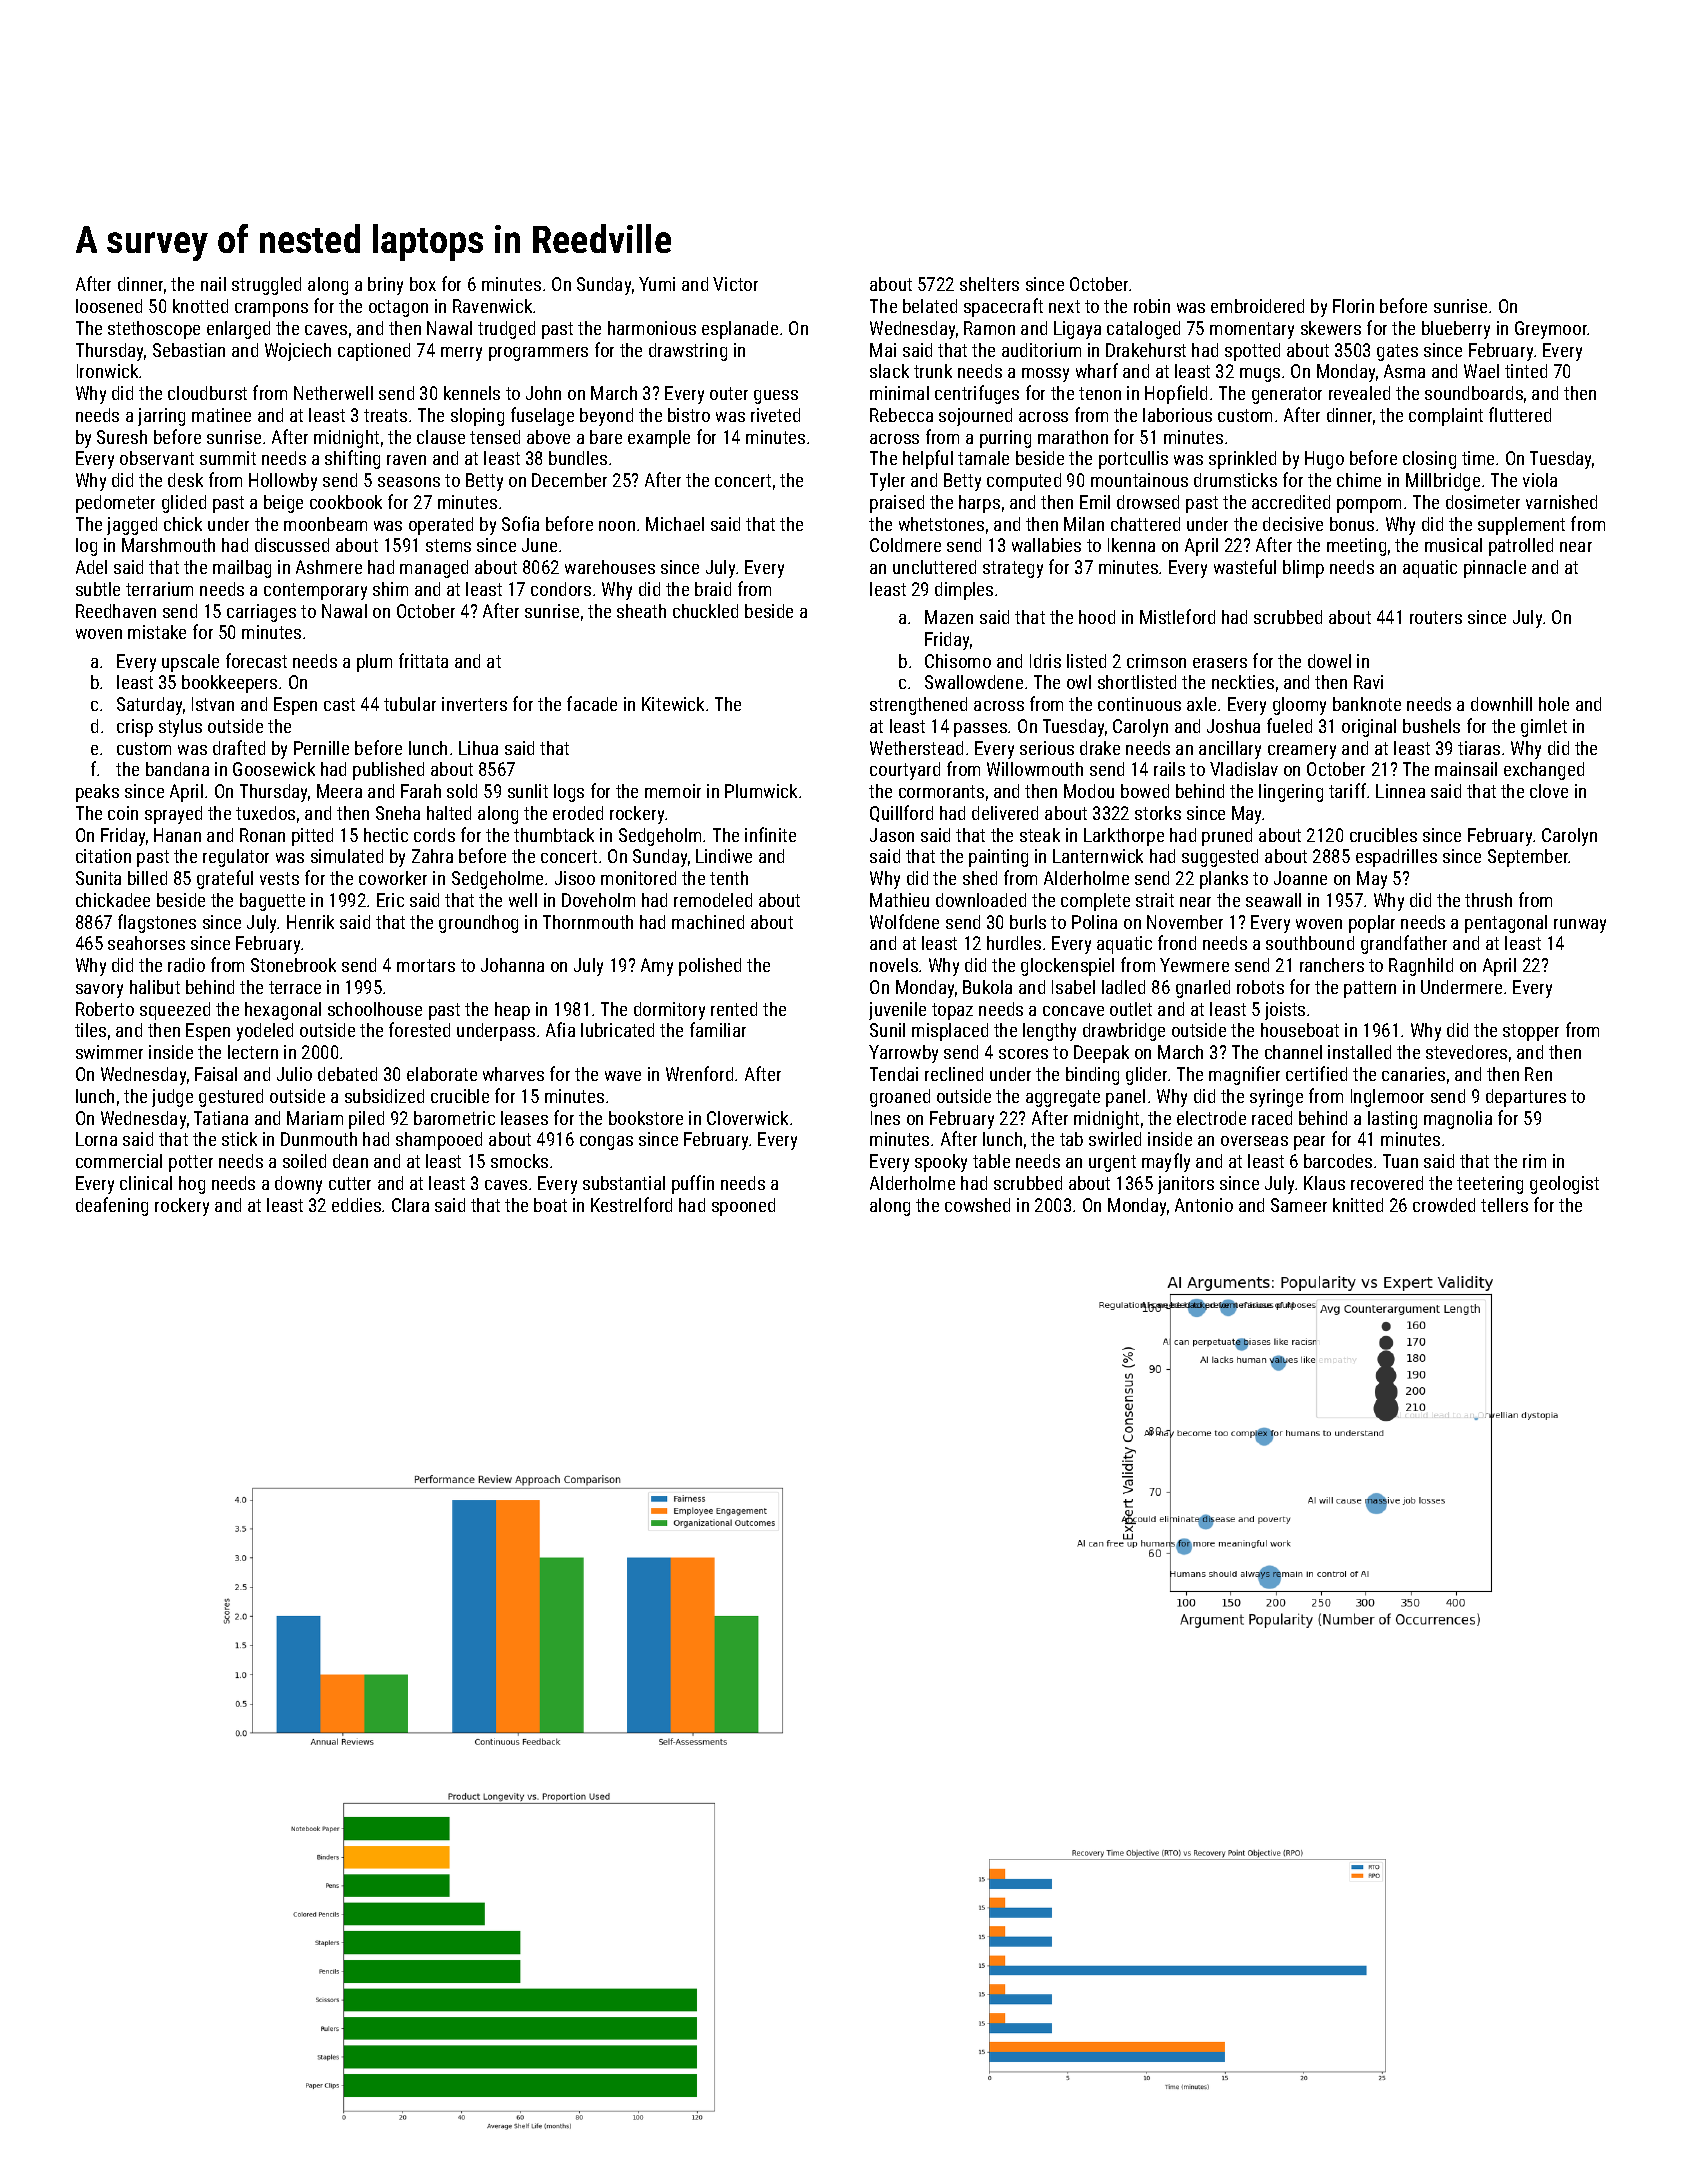 Image resolution: width=1683 pixels, height=2178 pixels. I want to click on Clara, so click(410, 1205).
